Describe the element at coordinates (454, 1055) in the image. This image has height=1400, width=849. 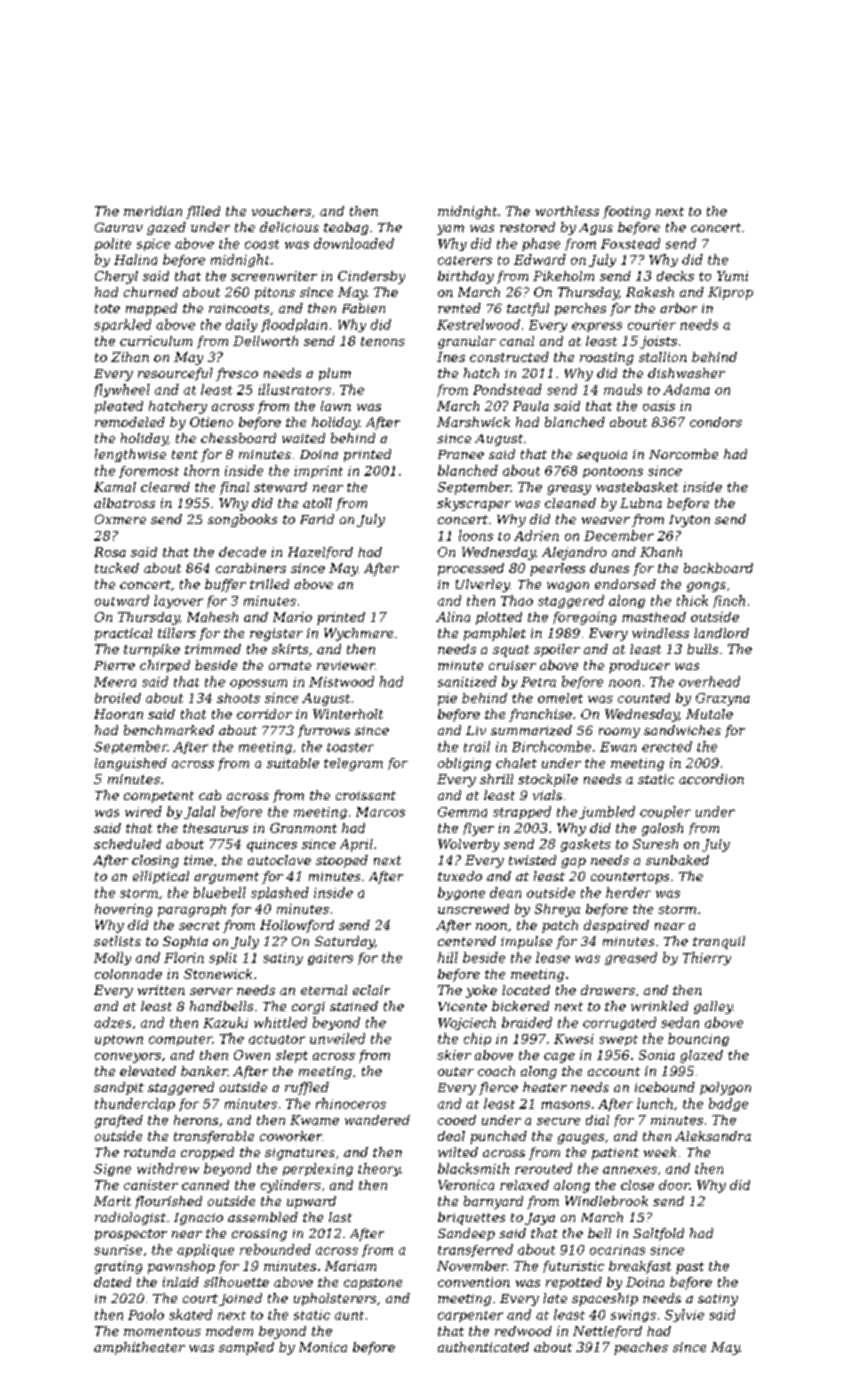
I see `skier` at that location.
